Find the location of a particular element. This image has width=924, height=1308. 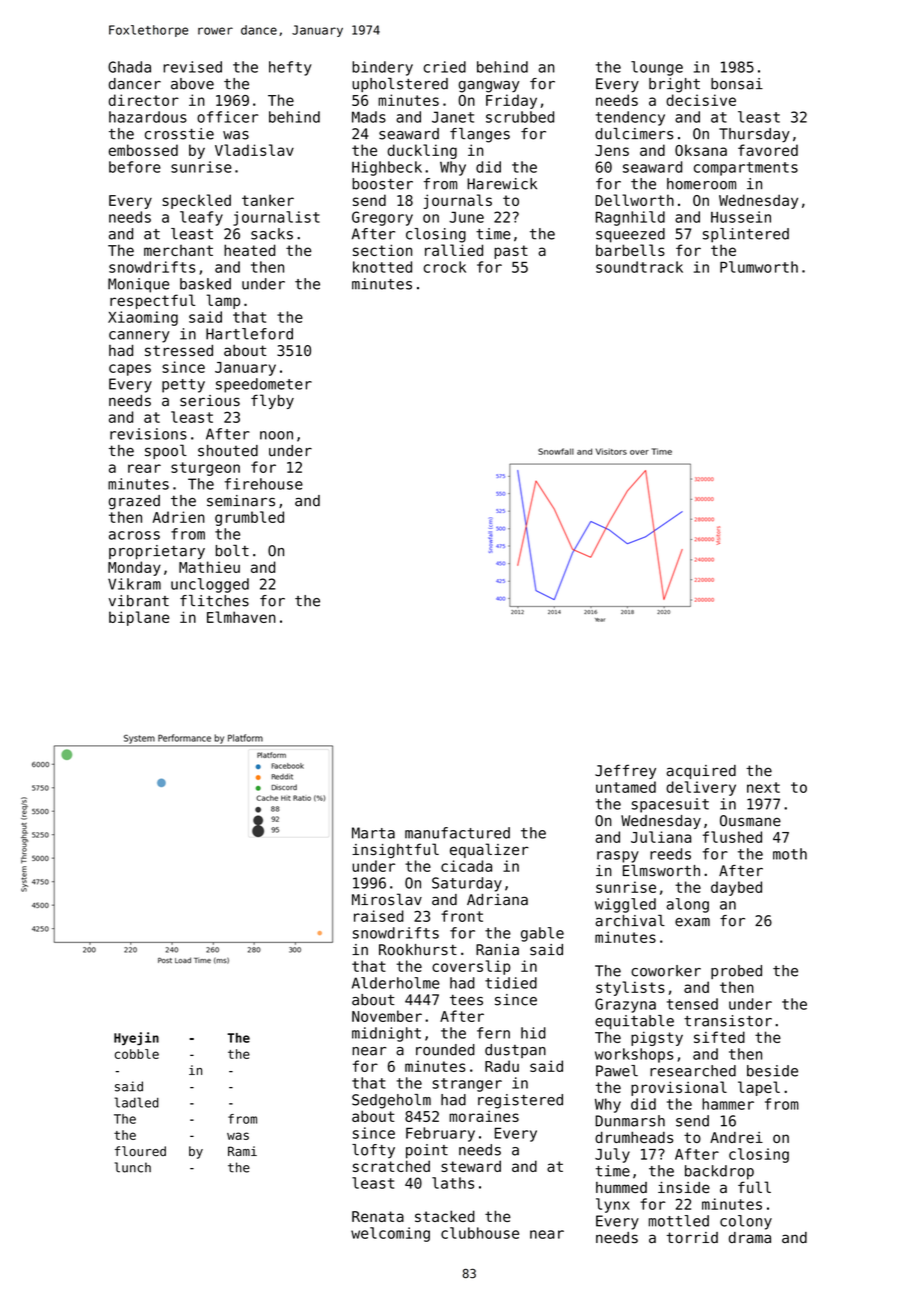

noon is located at coordinates (276, 435).
